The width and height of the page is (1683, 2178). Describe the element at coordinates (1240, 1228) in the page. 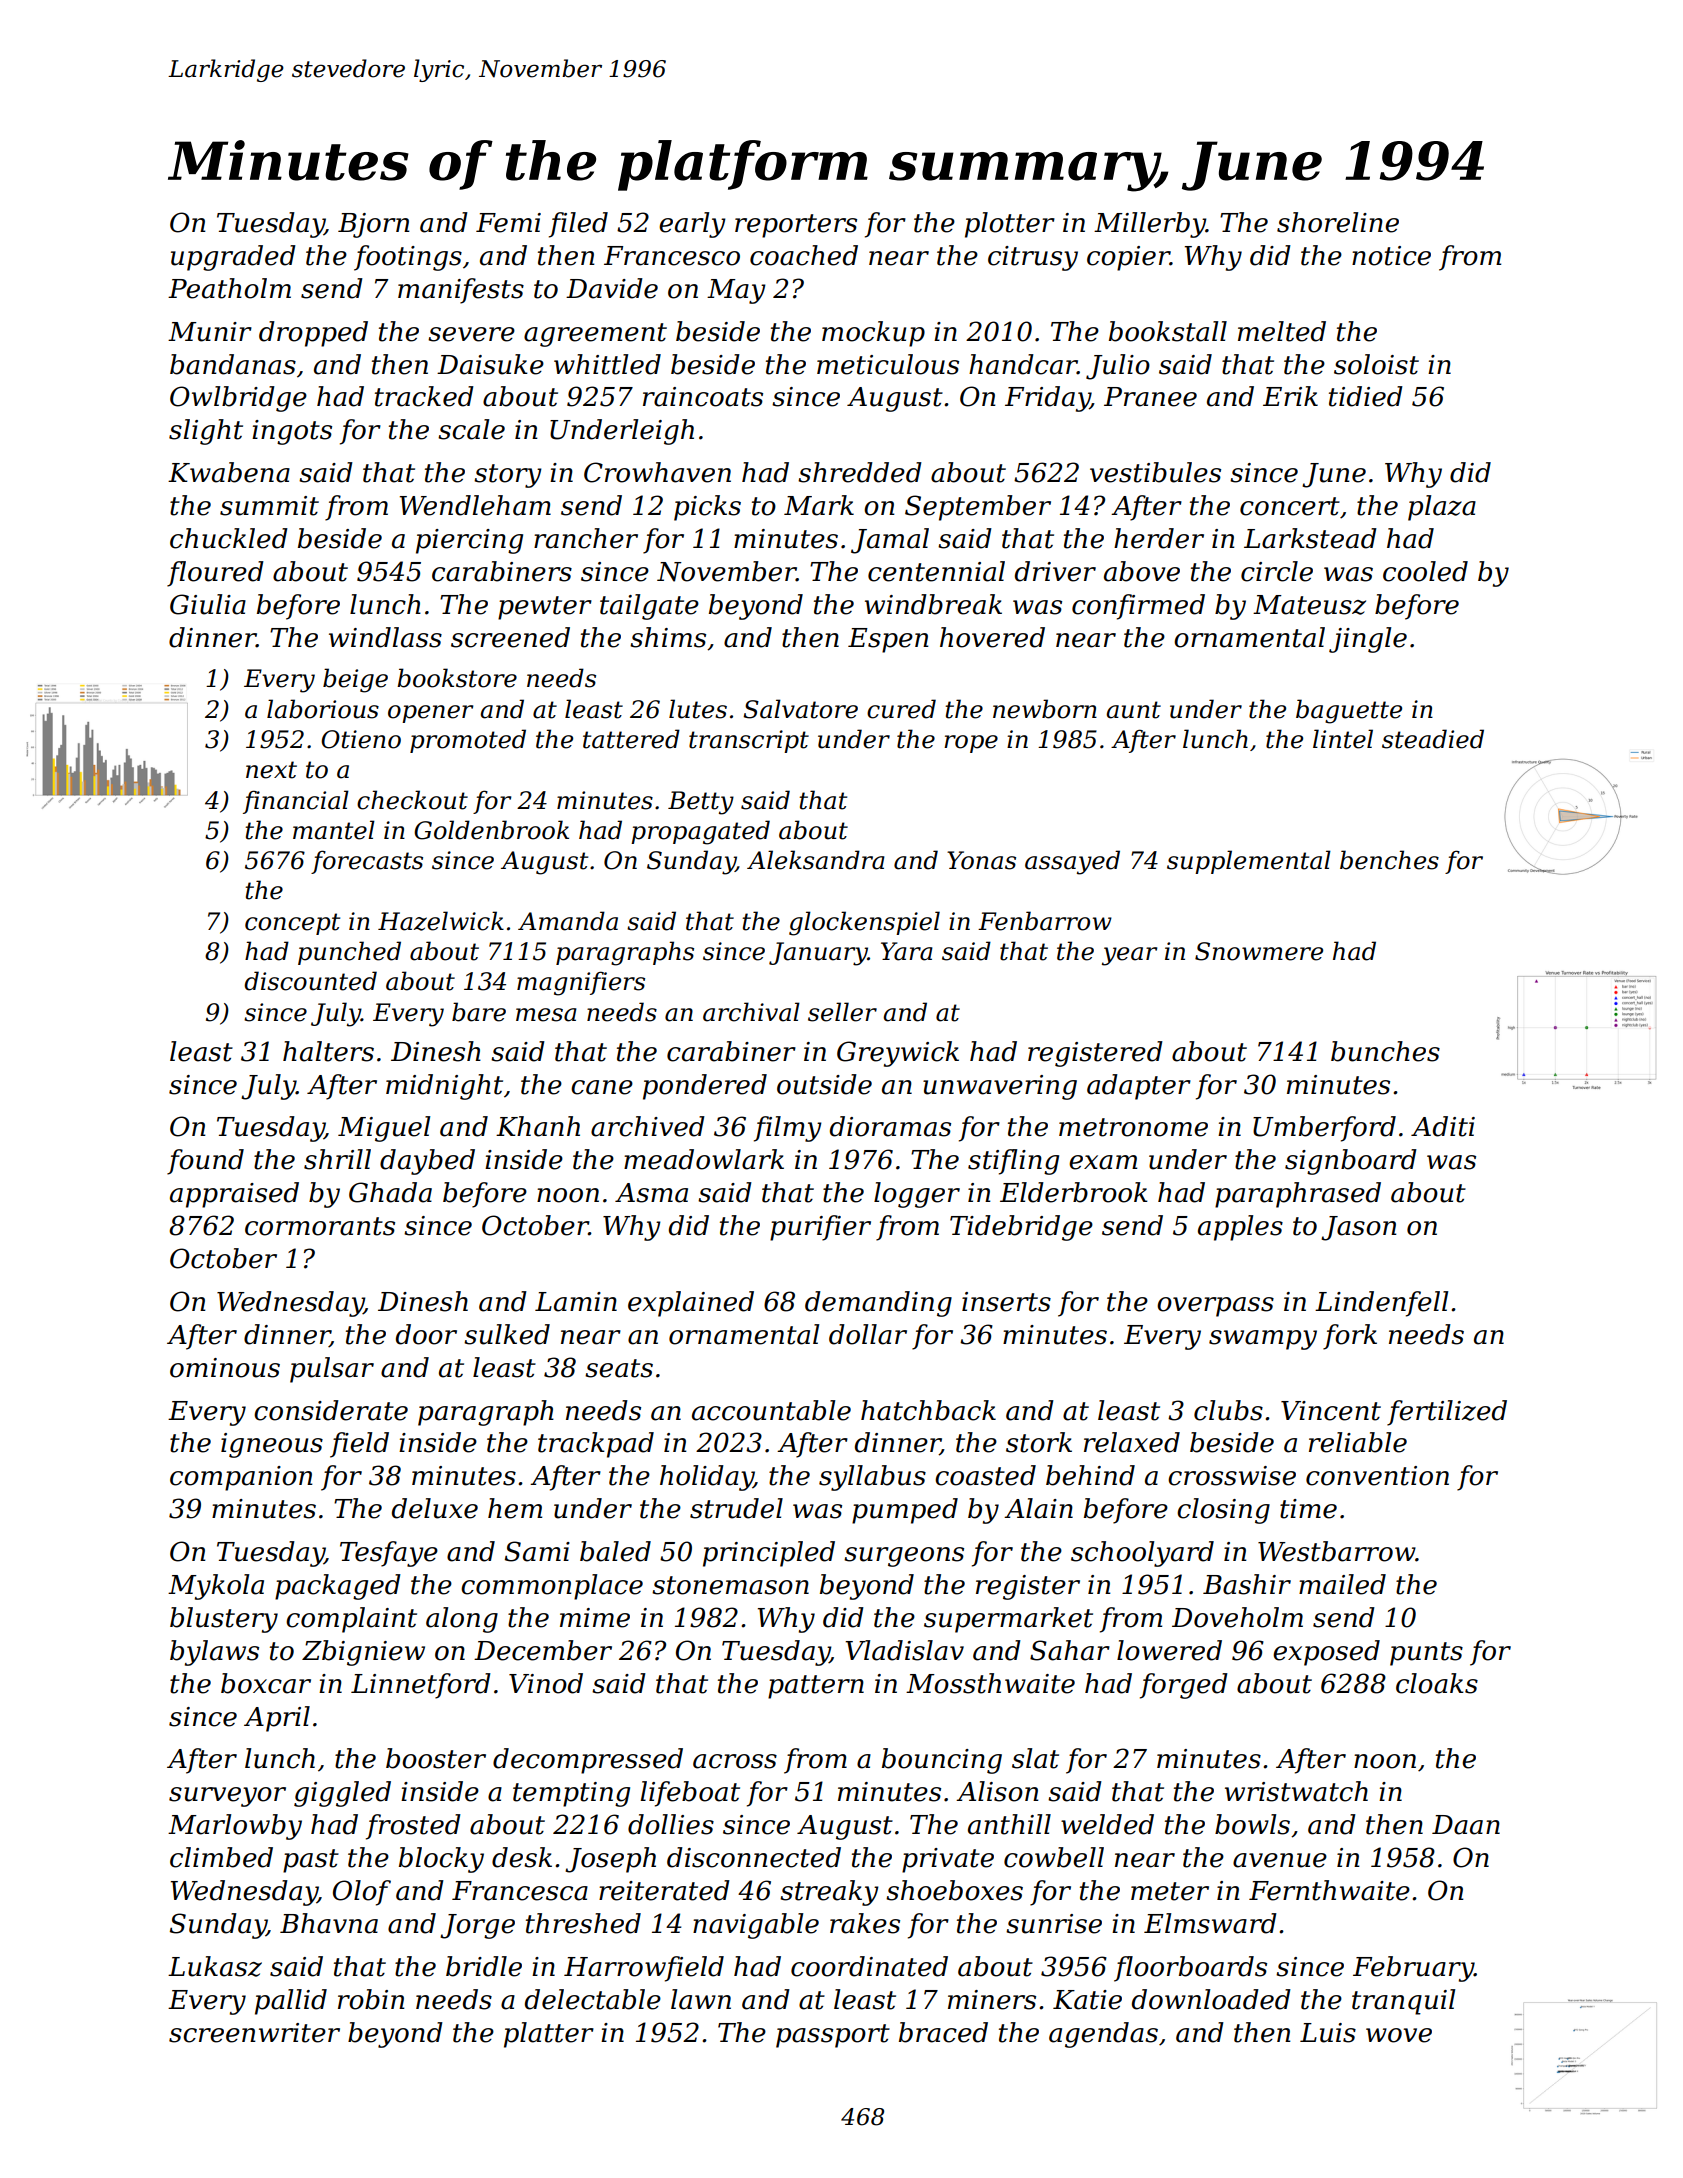

I see `apples` at that location.
